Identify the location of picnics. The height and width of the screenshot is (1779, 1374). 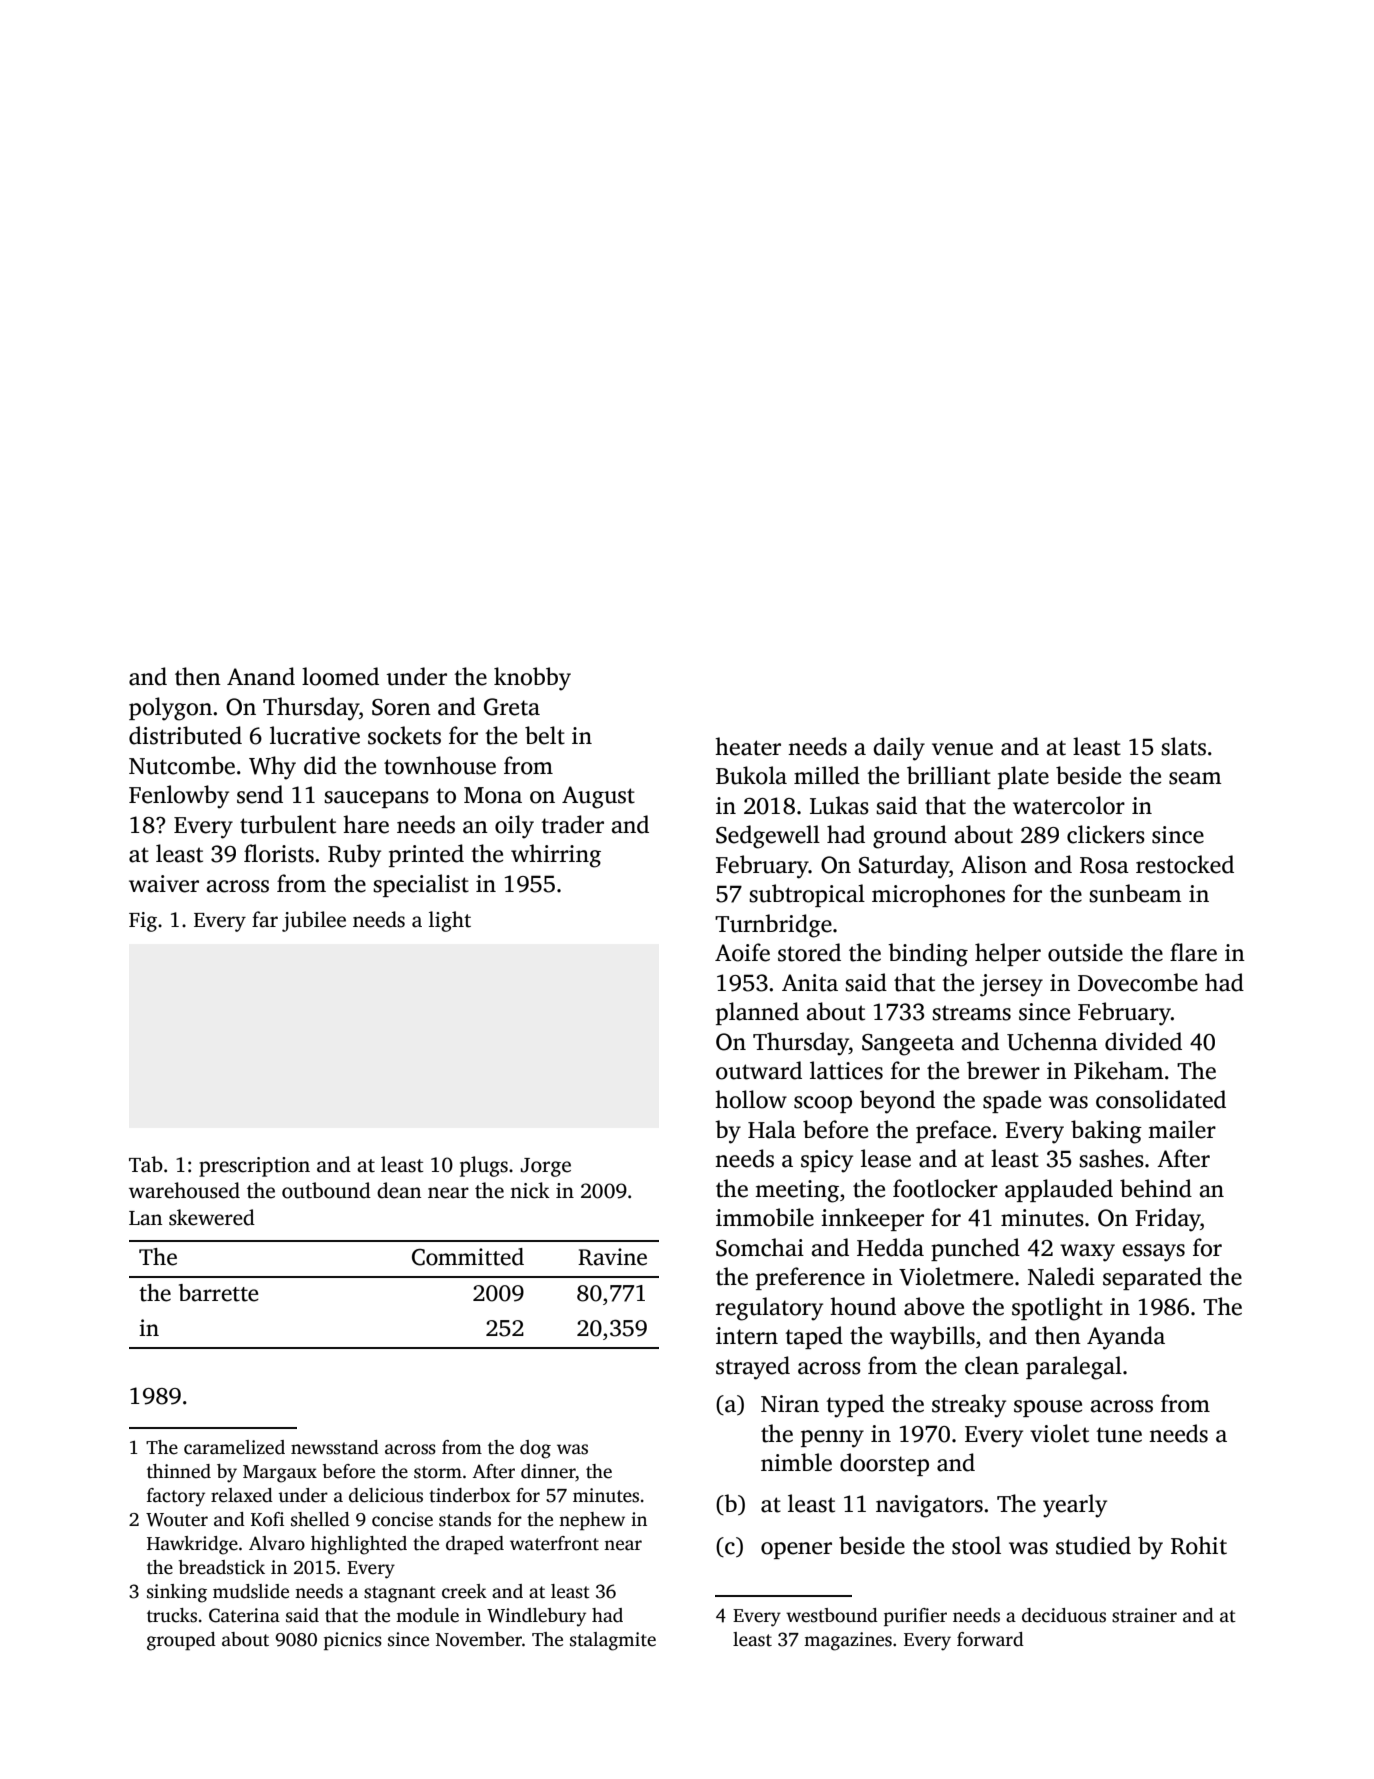
(353, 1641).
